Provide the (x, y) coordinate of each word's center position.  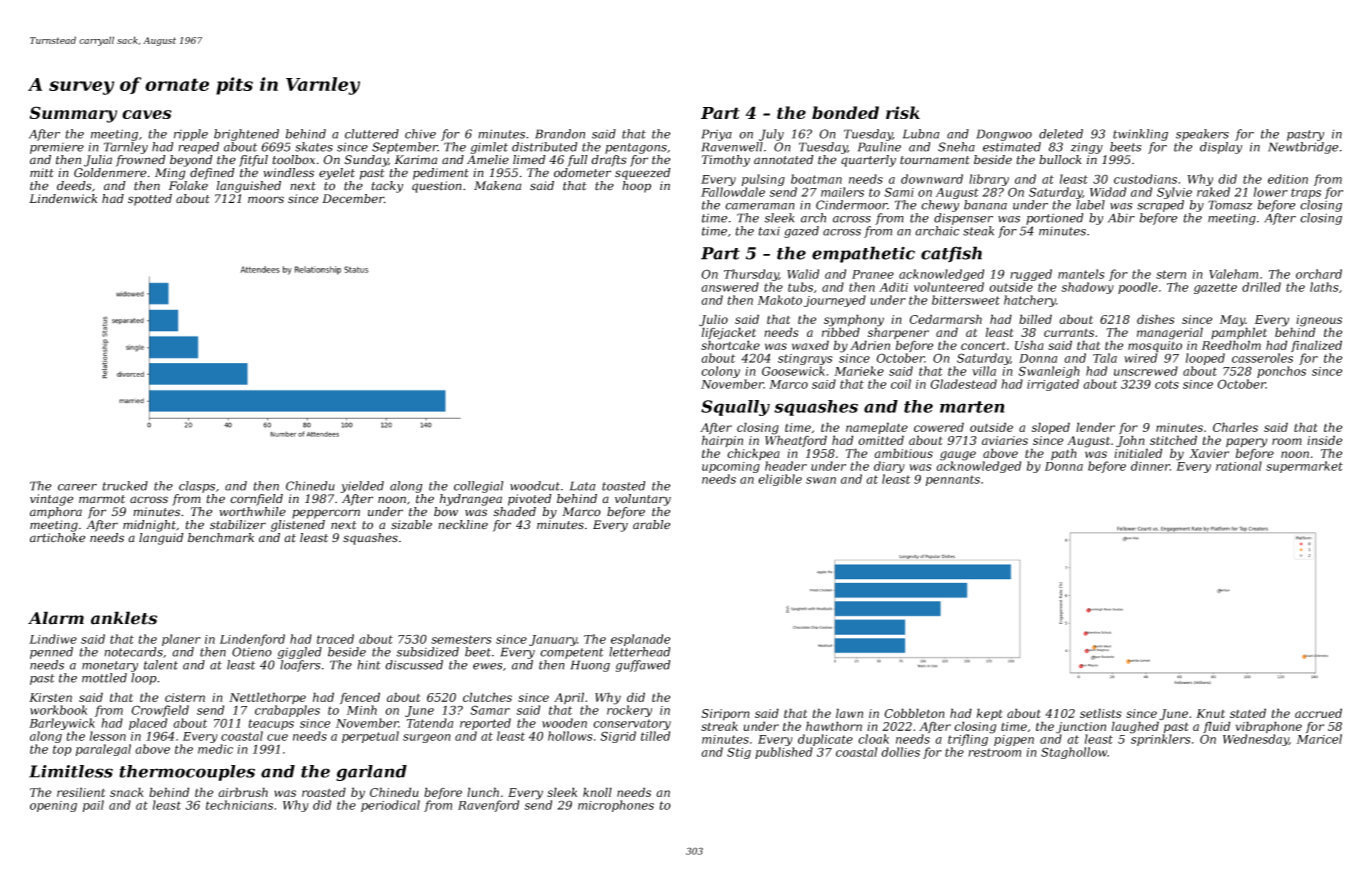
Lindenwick (63, 199)
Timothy (726, 161)
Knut (1210, 713)
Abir (1121, 218)
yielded (362, 487)
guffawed (643, 666)
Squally (735, 408)
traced (335, 639)
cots (1167, 384)
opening (53, 806)
